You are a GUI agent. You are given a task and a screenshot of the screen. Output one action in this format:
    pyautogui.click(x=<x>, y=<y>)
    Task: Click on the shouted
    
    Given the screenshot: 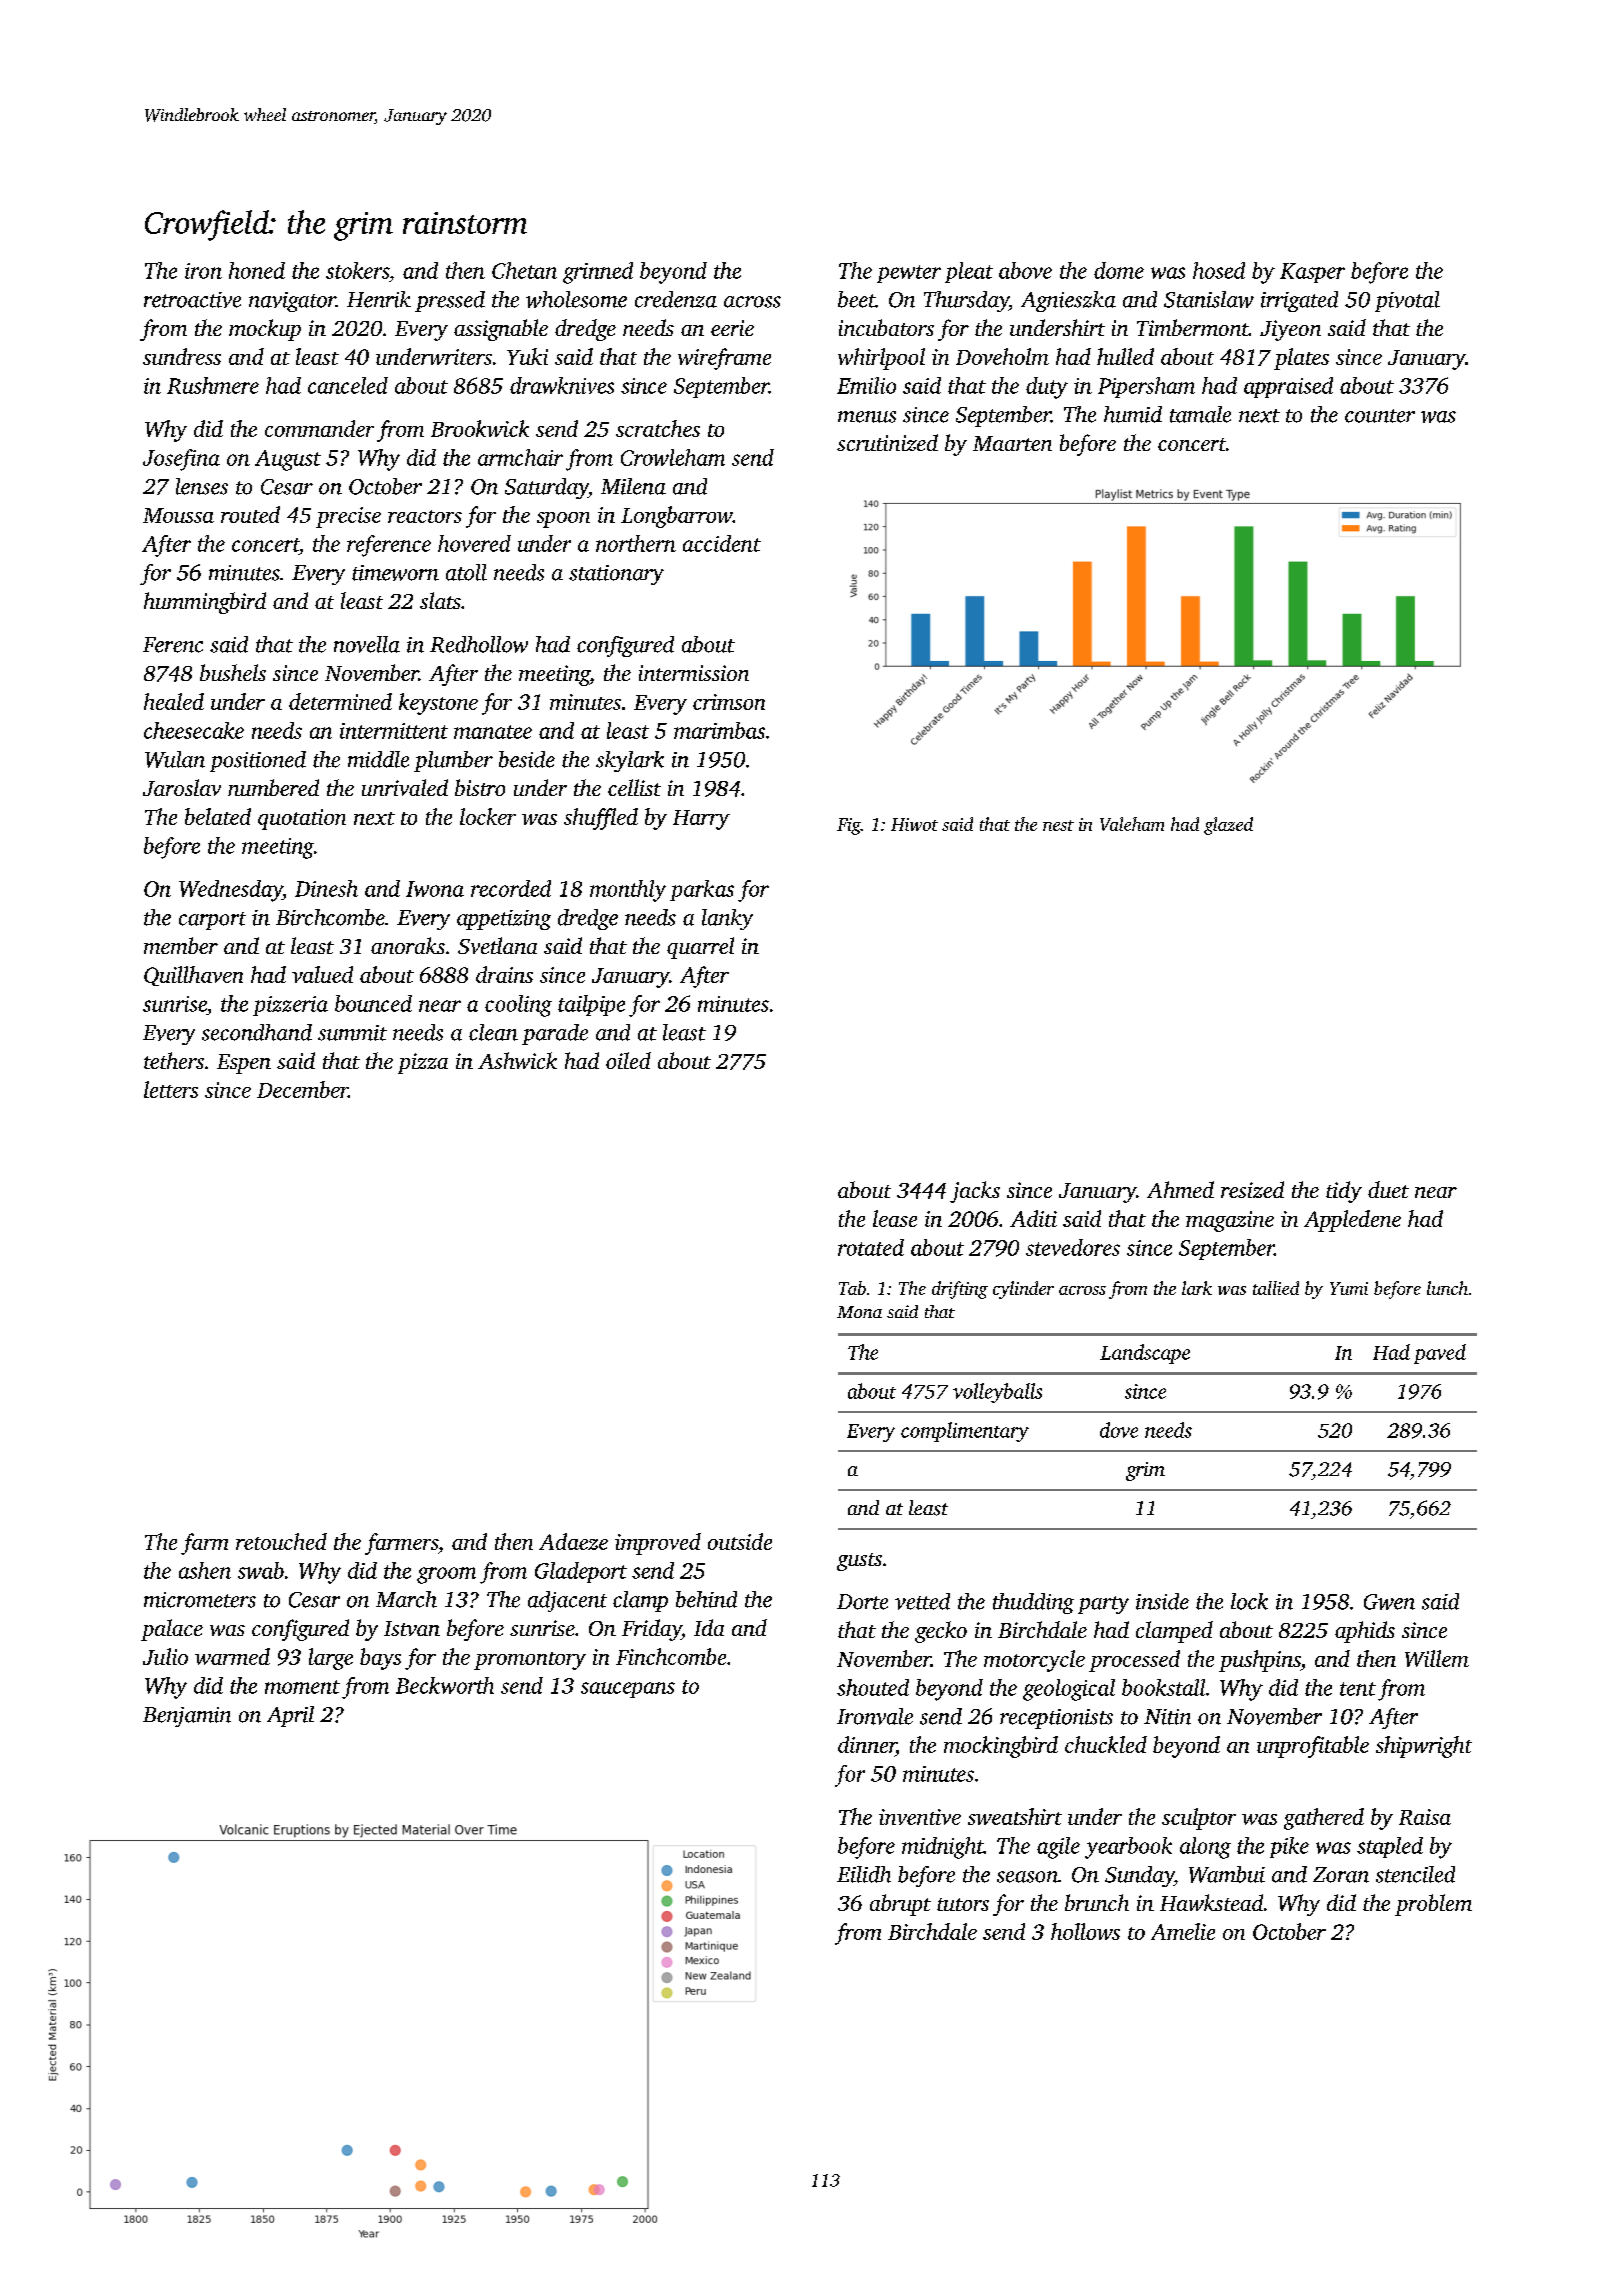 What is the action you would take?
    pyautogui.click(x=873, y=1687)
